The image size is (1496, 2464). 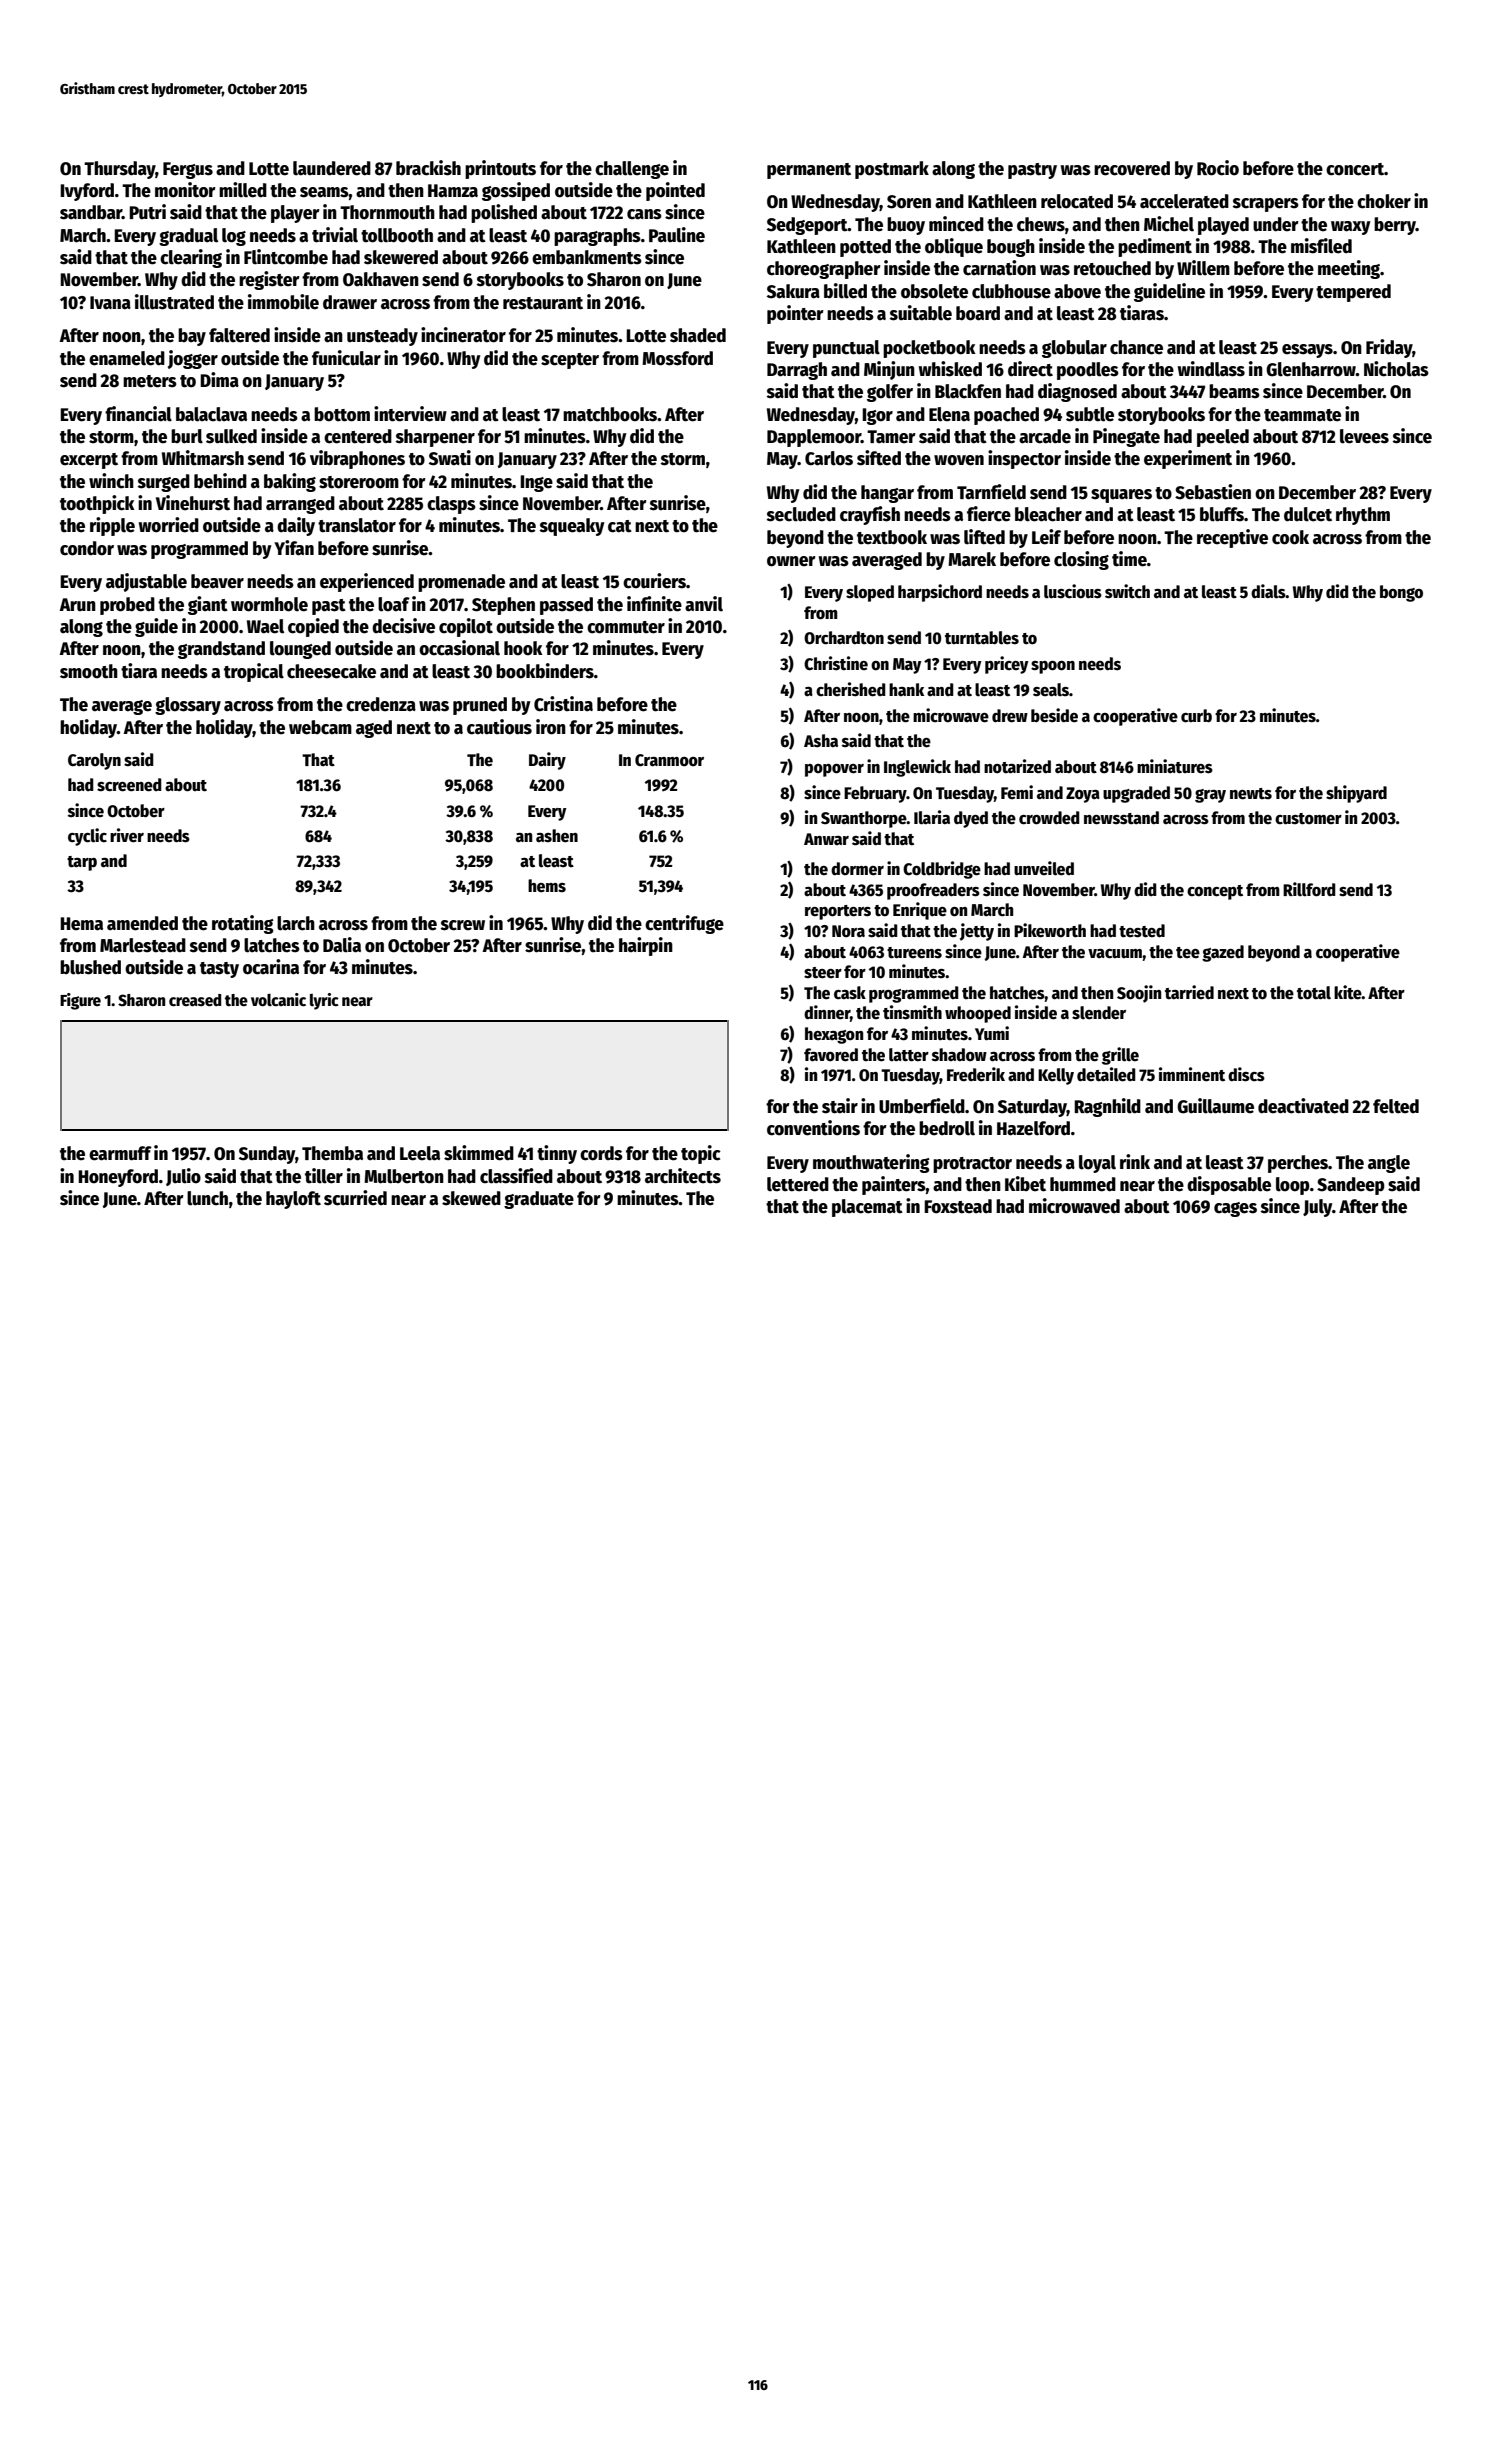 I want to click on recovered, so click(x=1132, y=168).
